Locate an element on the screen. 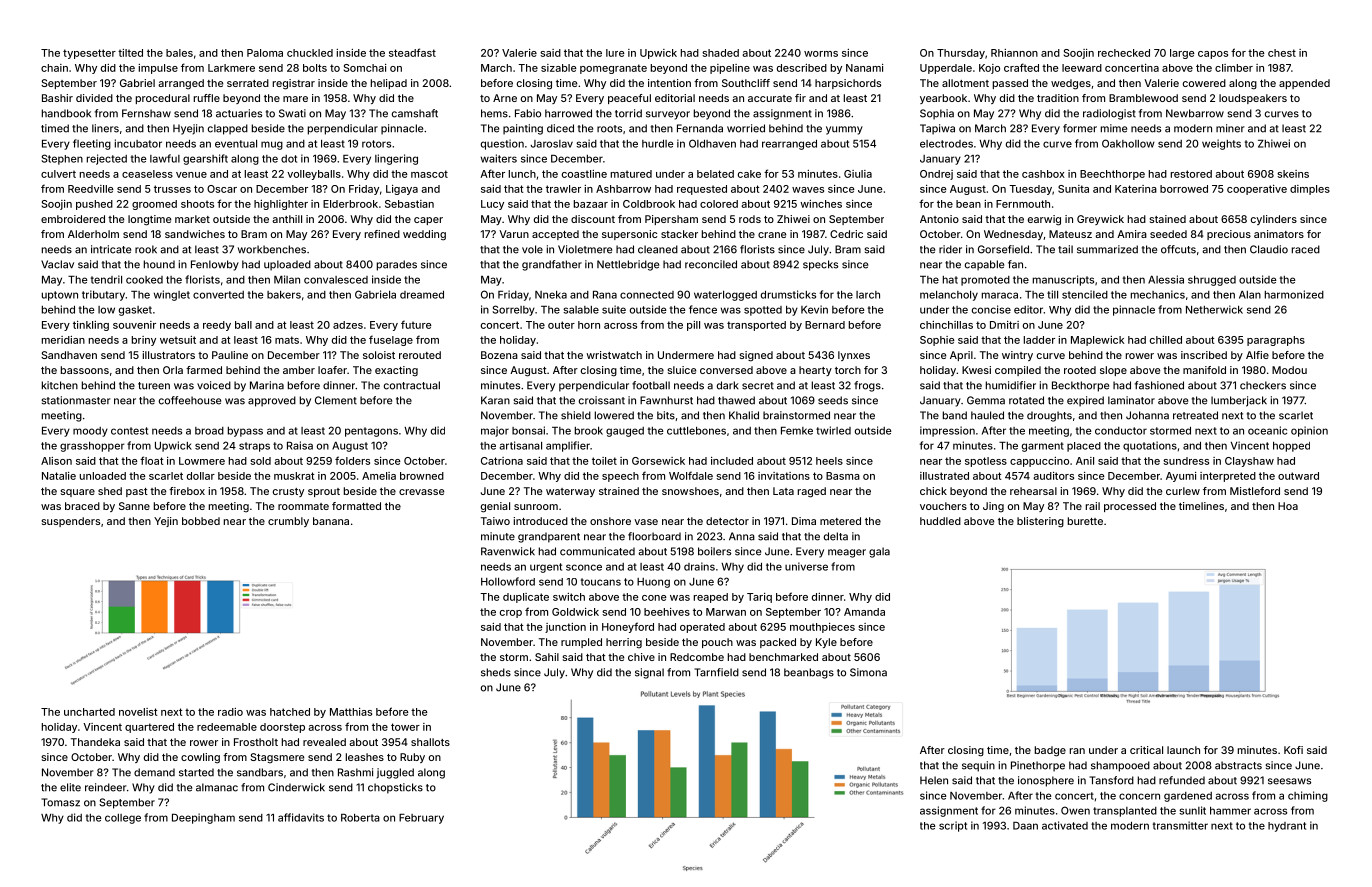  Nanami is located at coordinates (864, 68).
